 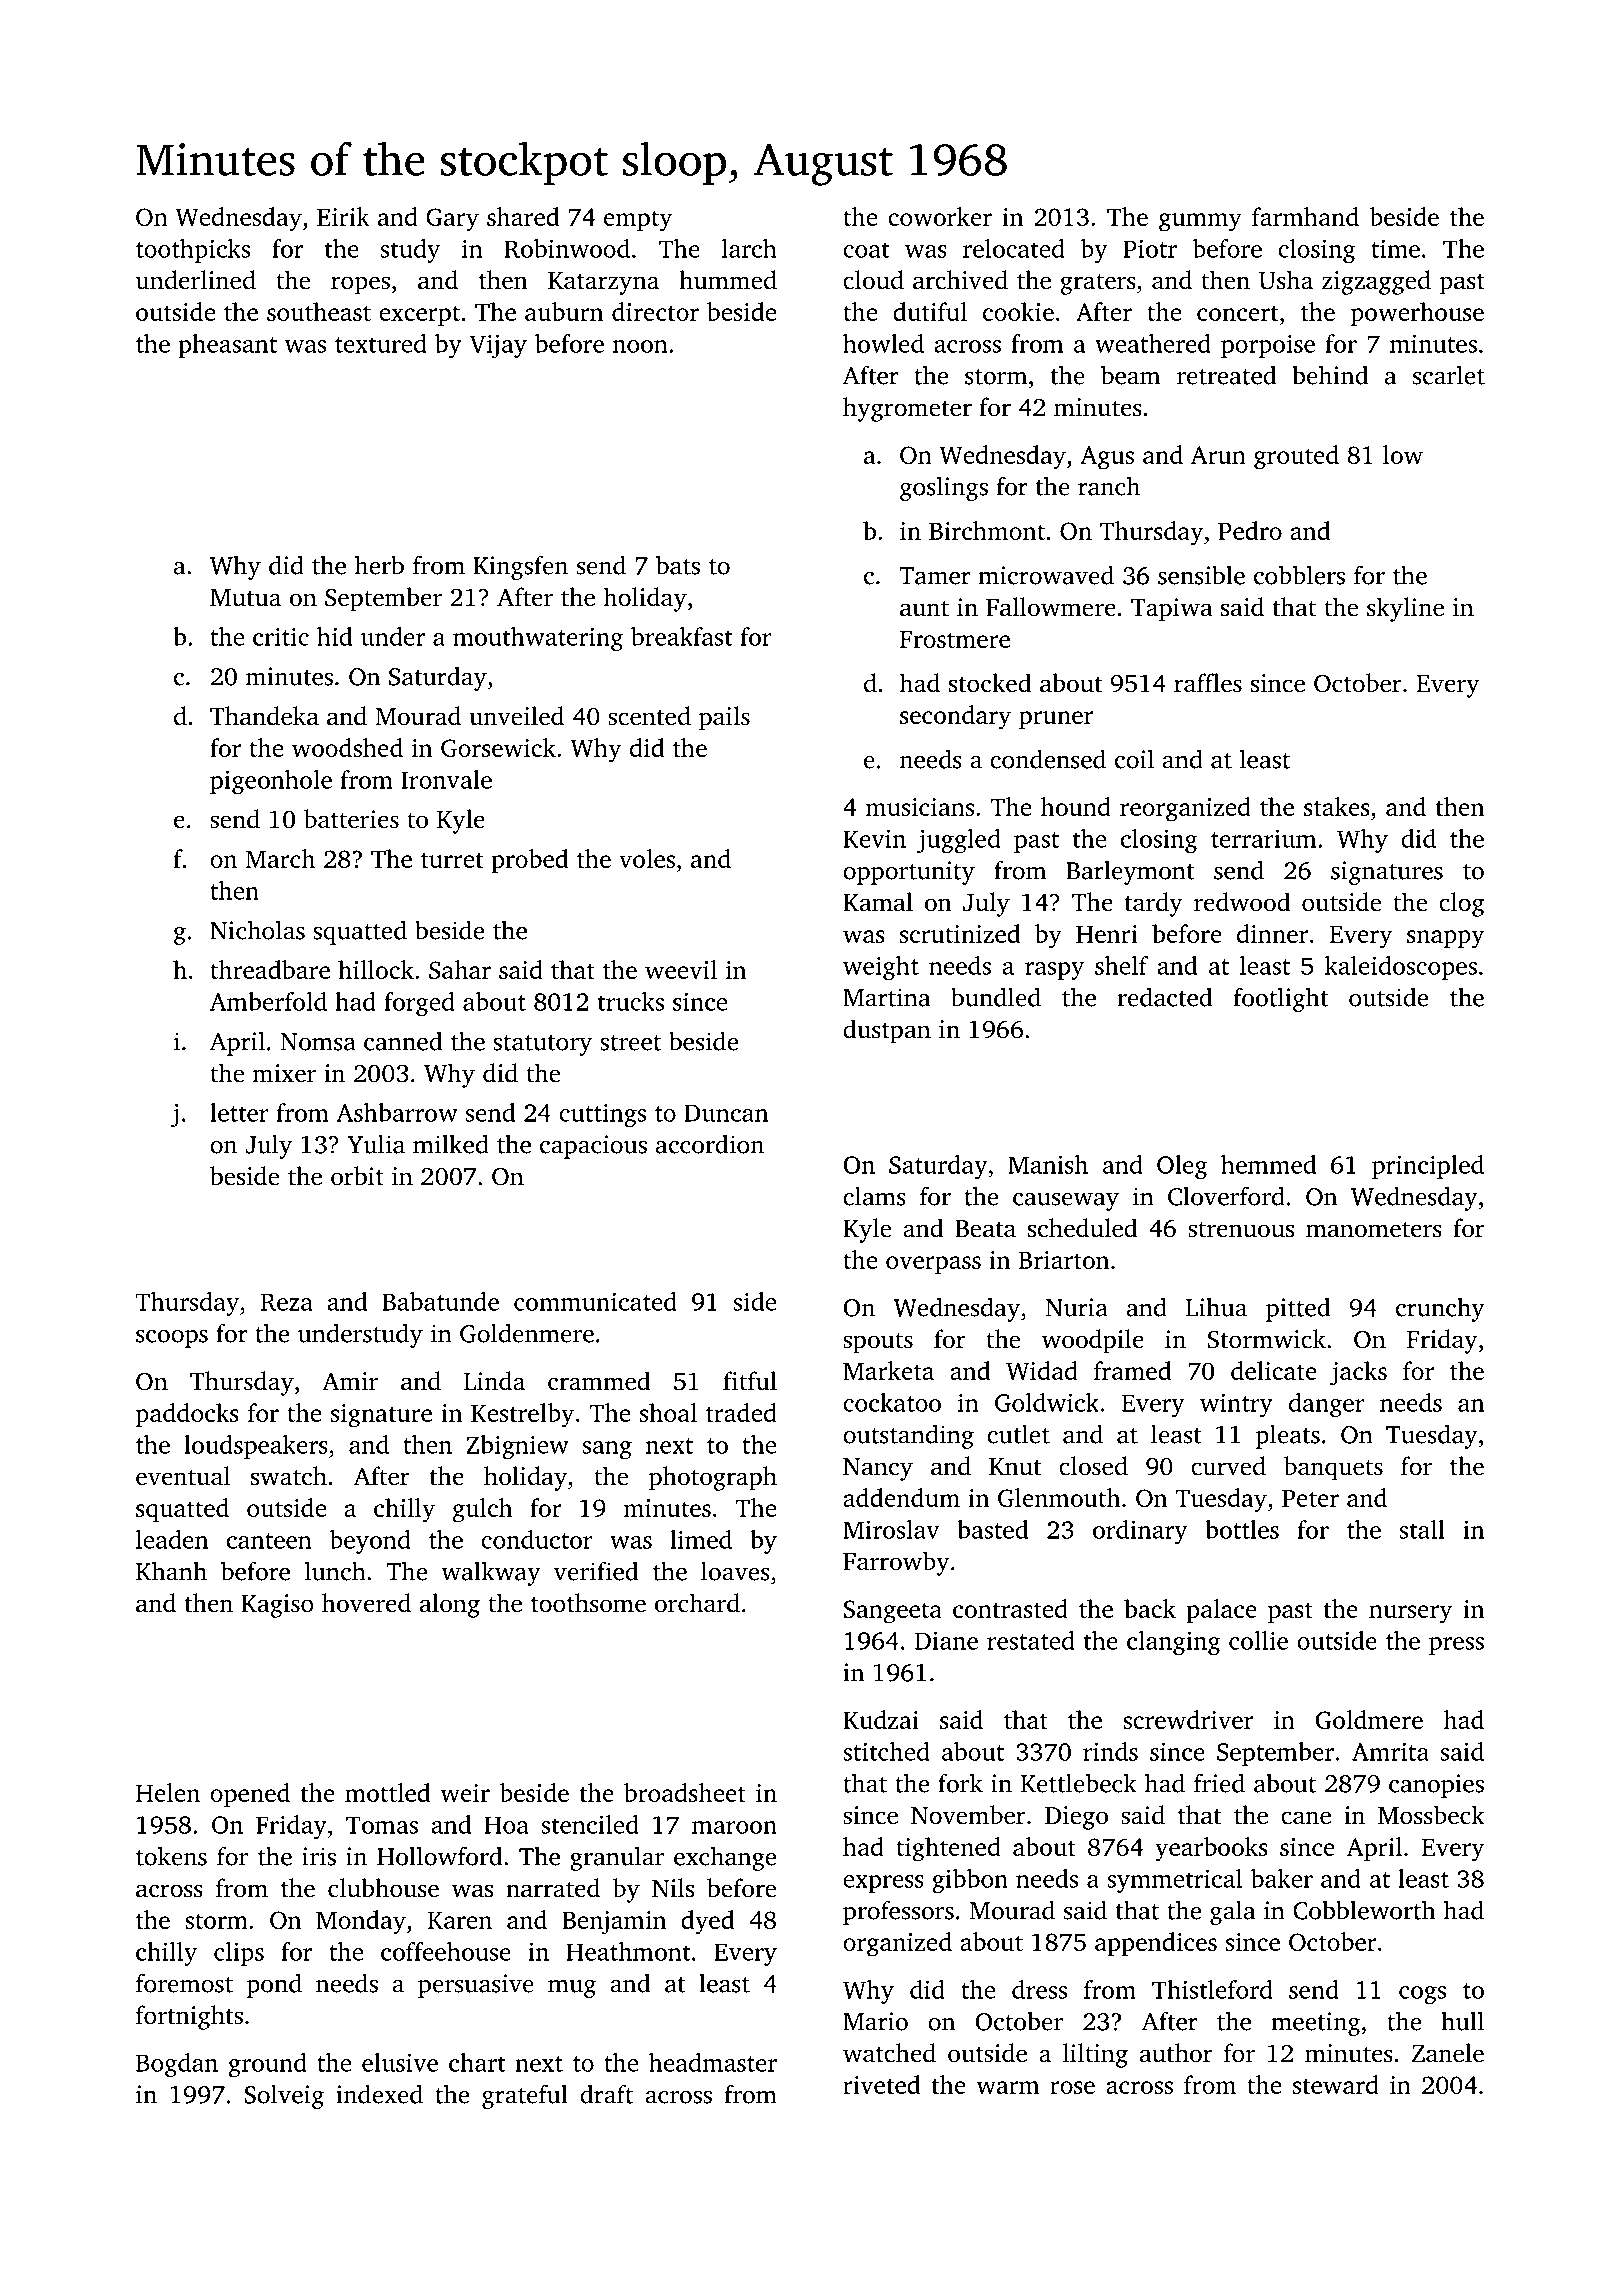 What do you see at coordinates (726, 1113) in the image?
I see `Duncan` at bounding box center [726, 1113].
